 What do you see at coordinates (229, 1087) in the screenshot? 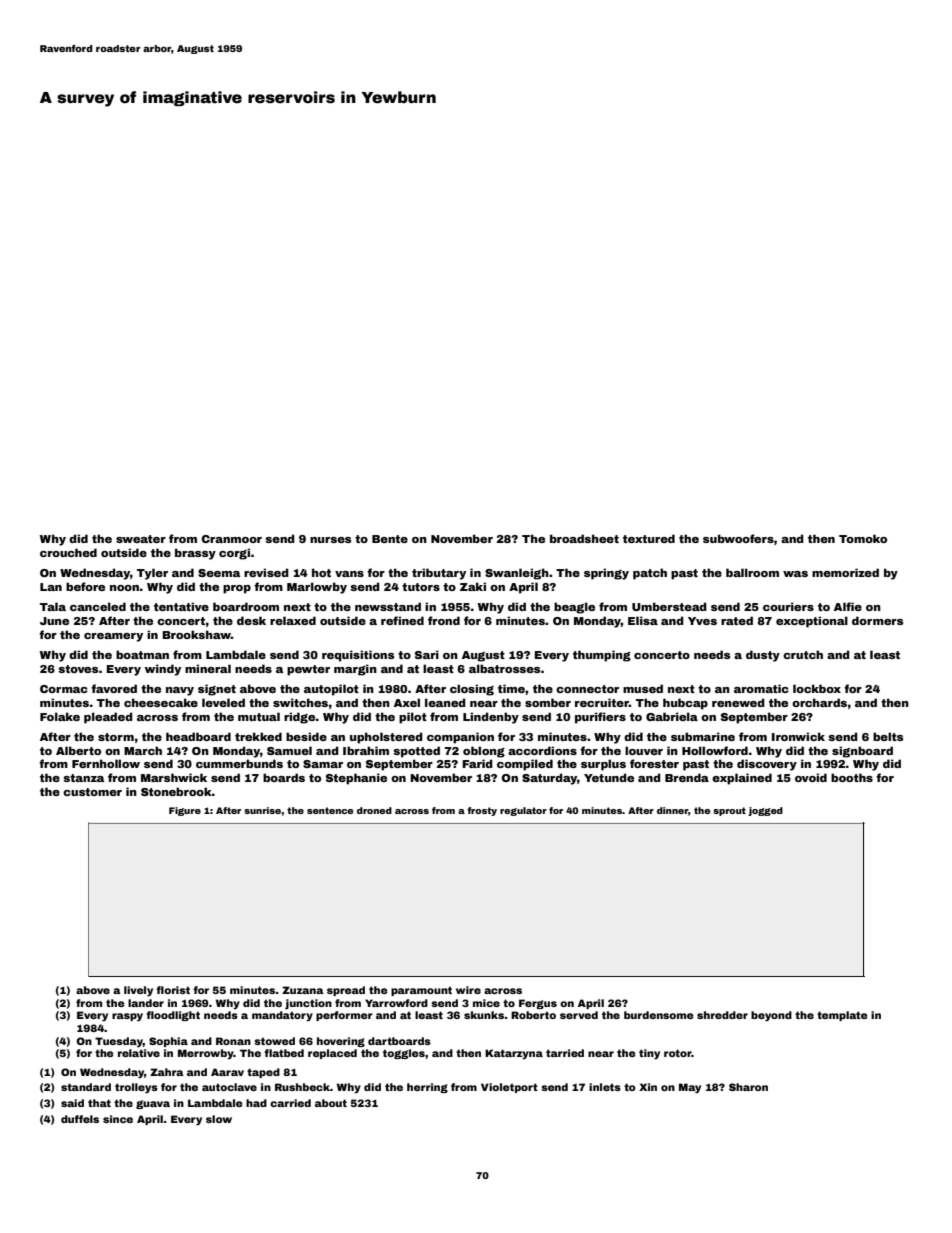
I see `autoclave` at bounding box center [229, 1087].
